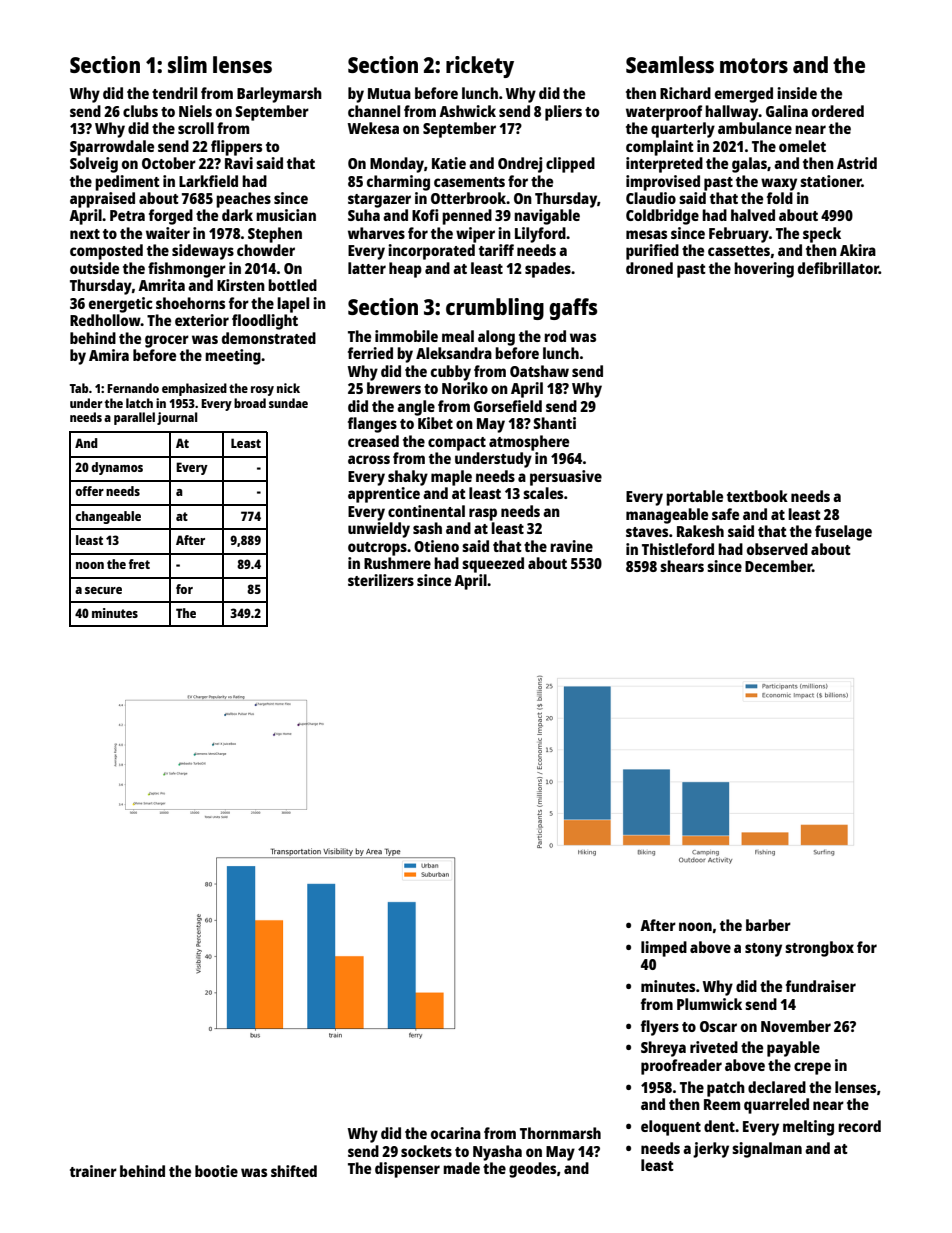 This page has height=1233, width=952. What do you see at coordinates (838, 268) in the page?
I see `defibrillator` at bounding box center [838, 268].
